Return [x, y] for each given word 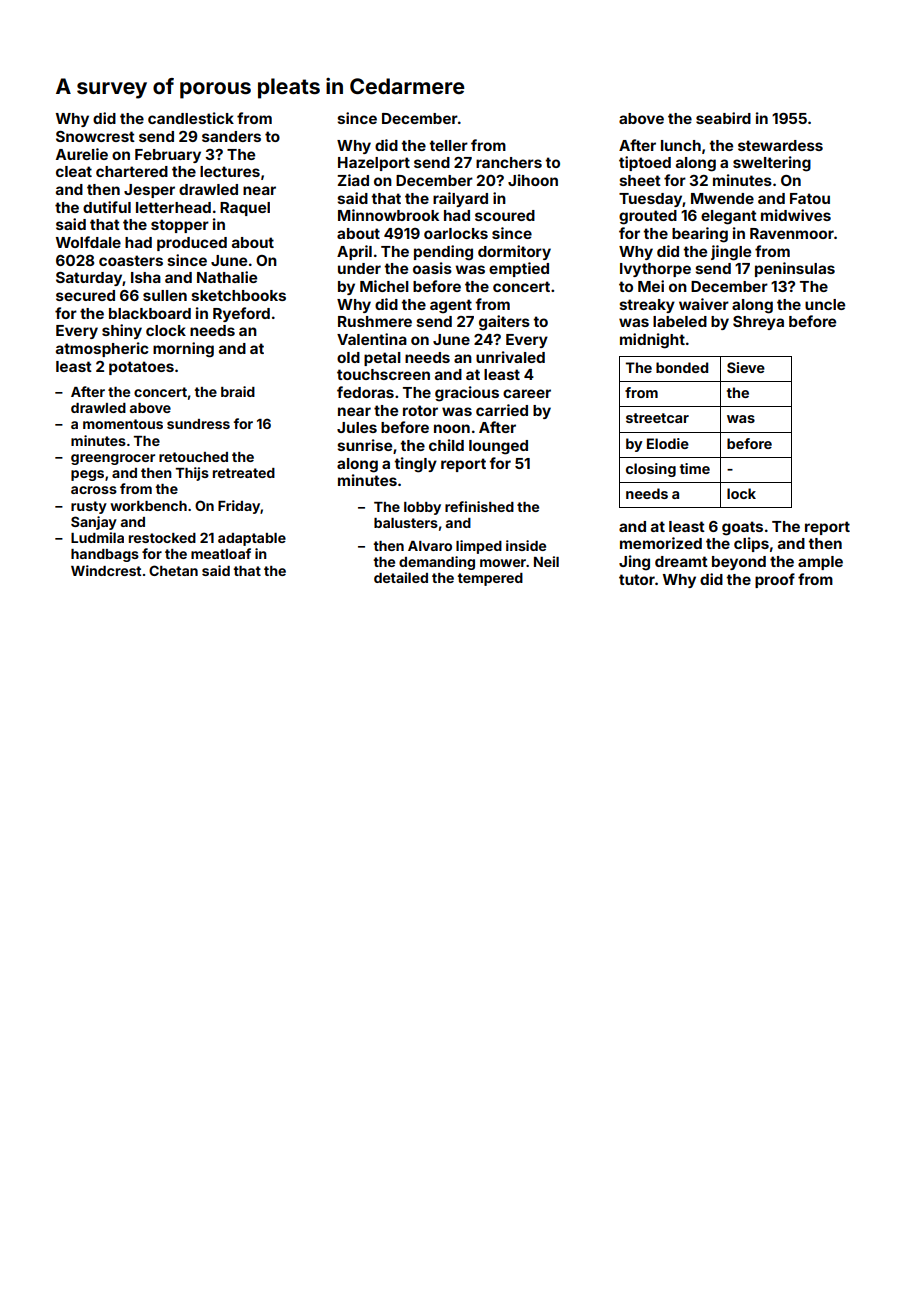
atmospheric [102, 349]
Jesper [149, 191]
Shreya [758, 323]
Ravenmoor [792, 233]
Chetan [173, 570]
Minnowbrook [388, 215]
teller [448, 145]
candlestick [191, 118]
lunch [681, 145]
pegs [87, 475]
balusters [406, 523]
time [695, 468]
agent [451, 306]
